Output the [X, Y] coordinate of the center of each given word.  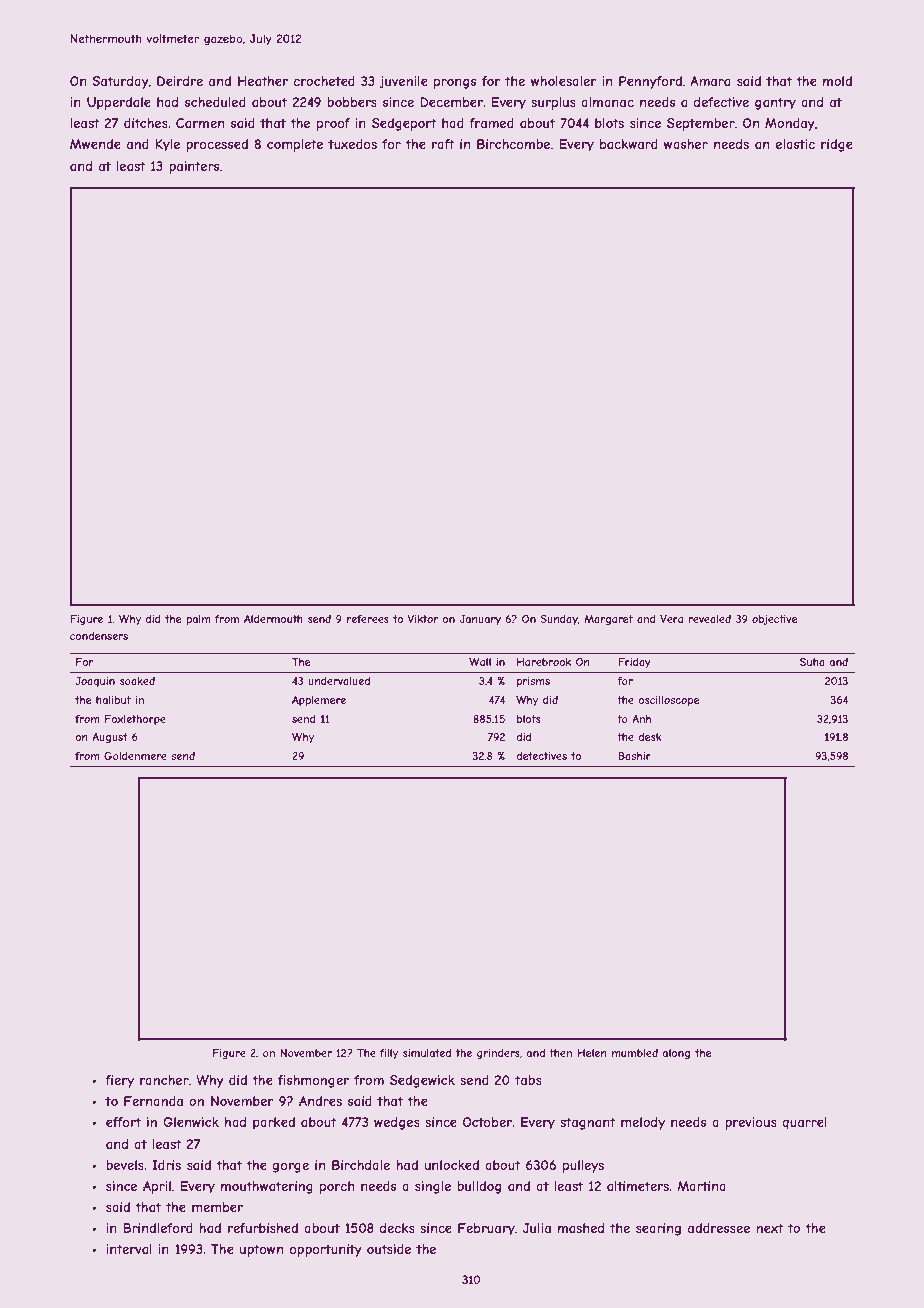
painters [194, 167]
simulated [427, 1053]
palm [199, 620]
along [676, 1054]
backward [629, 144]
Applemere [319, 701]
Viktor [422, 619]
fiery [119, 1081]
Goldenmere [135, 756]
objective [774, 620]
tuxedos [352, 144]
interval [129, 1249]
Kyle [167, 145]
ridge [837, 145]
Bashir [634, 756]
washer [686, 144]
